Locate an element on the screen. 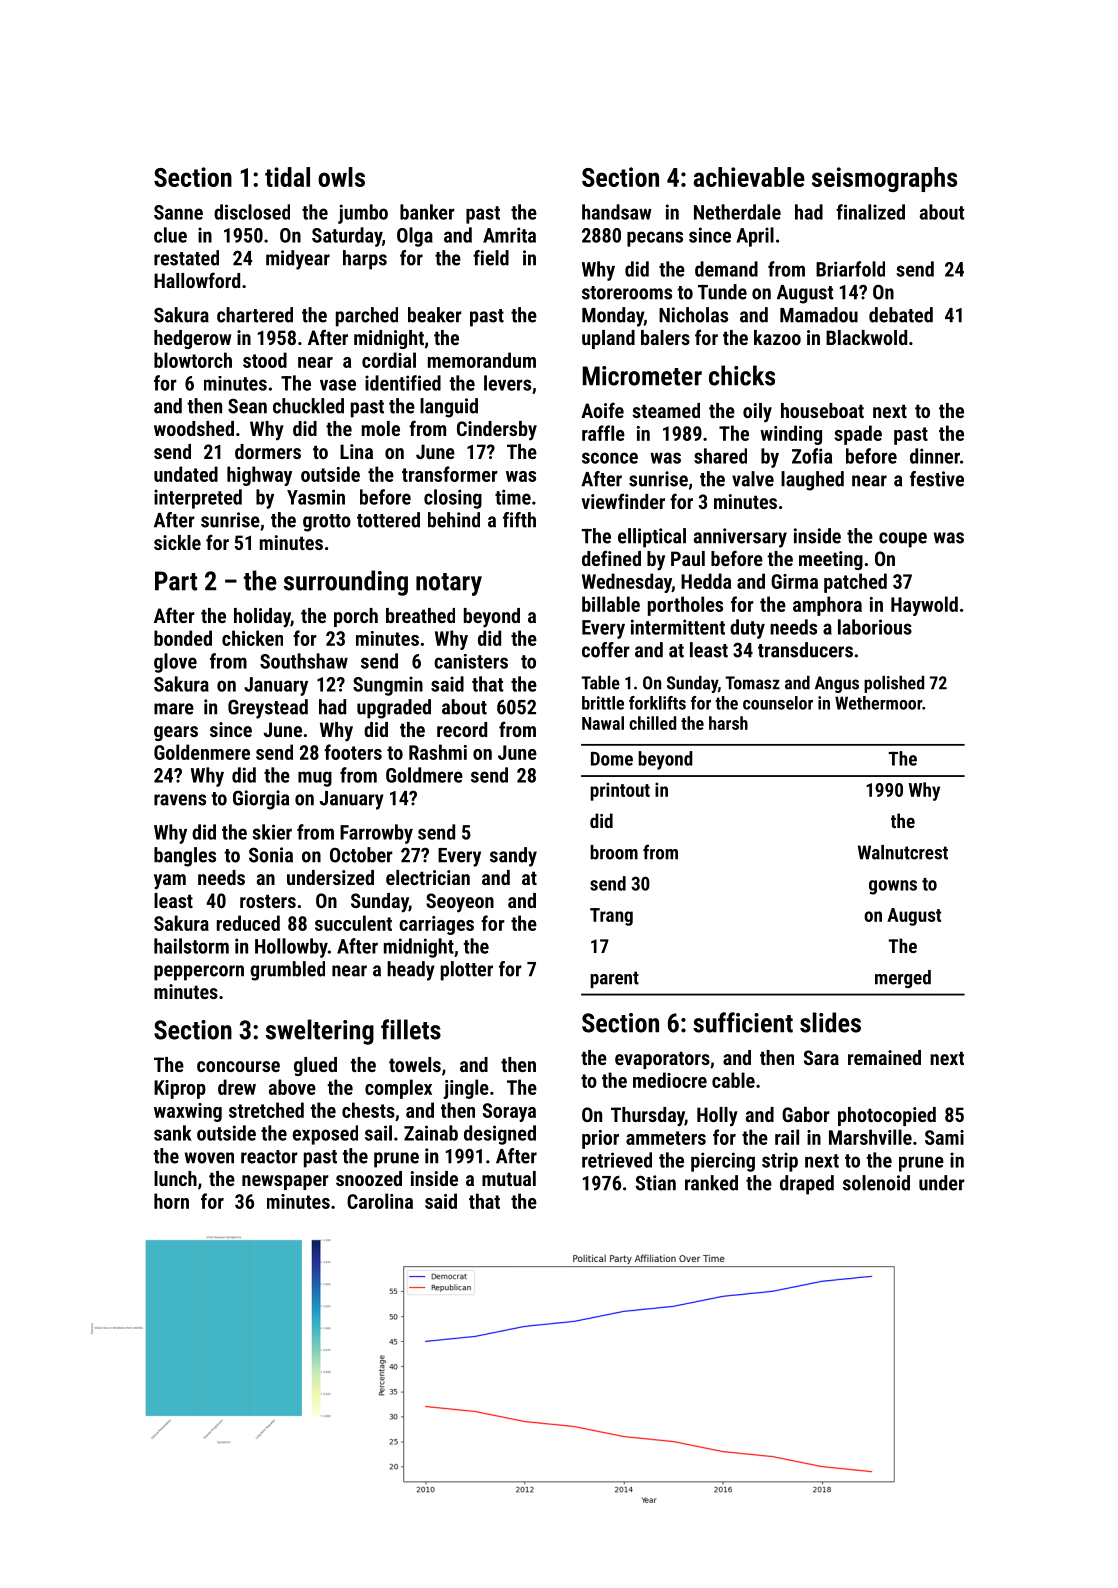  owls is located at coordinates (341, 177).
